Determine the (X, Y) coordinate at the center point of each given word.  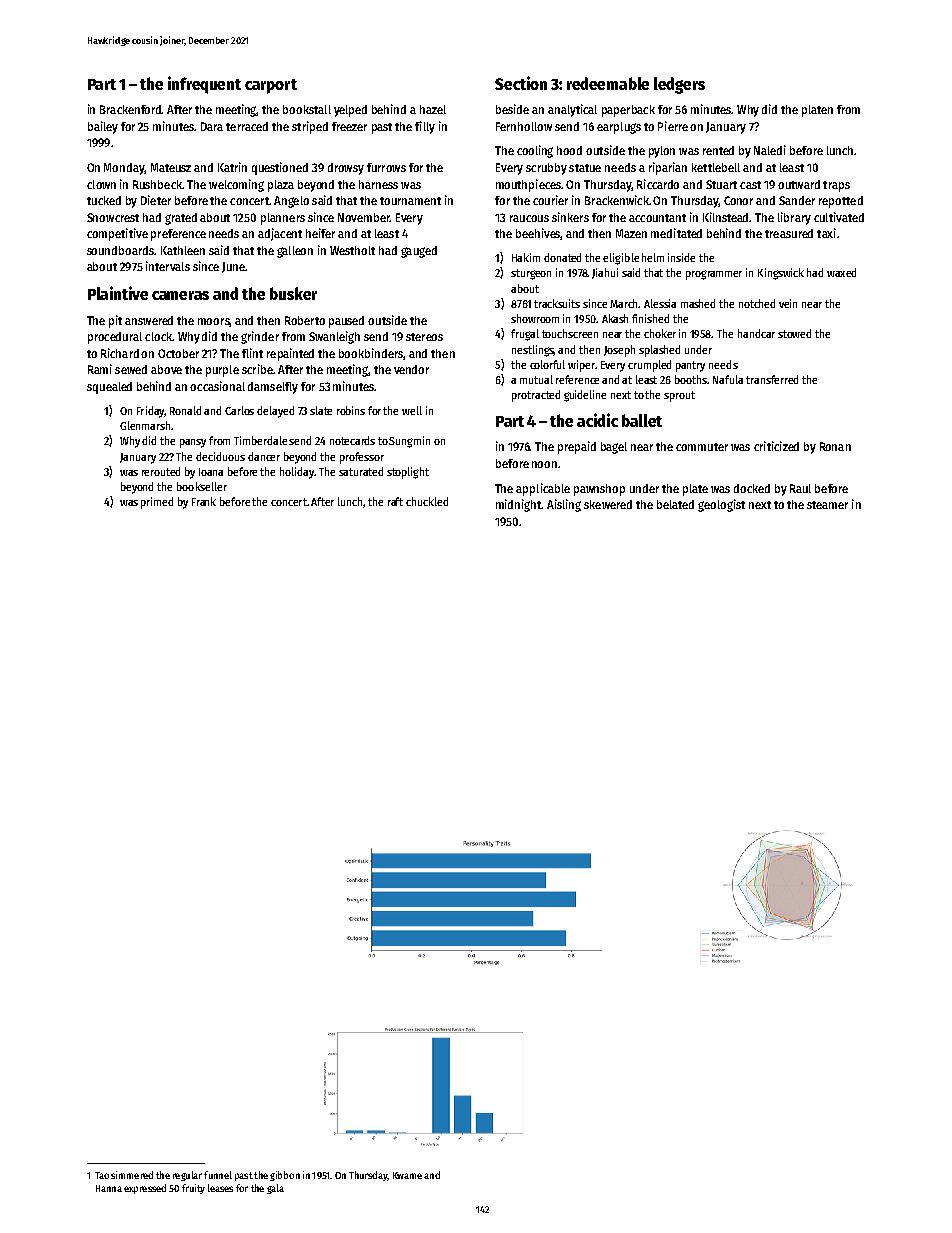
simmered (132, 1175)
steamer (827, 505)
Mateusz (171, 167)
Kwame (407, 1175)
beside (512, 109)
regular (187, 1176)
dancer (264, 456)
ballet (642, 420)
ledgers (679, 85)
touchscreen (570, 333)
